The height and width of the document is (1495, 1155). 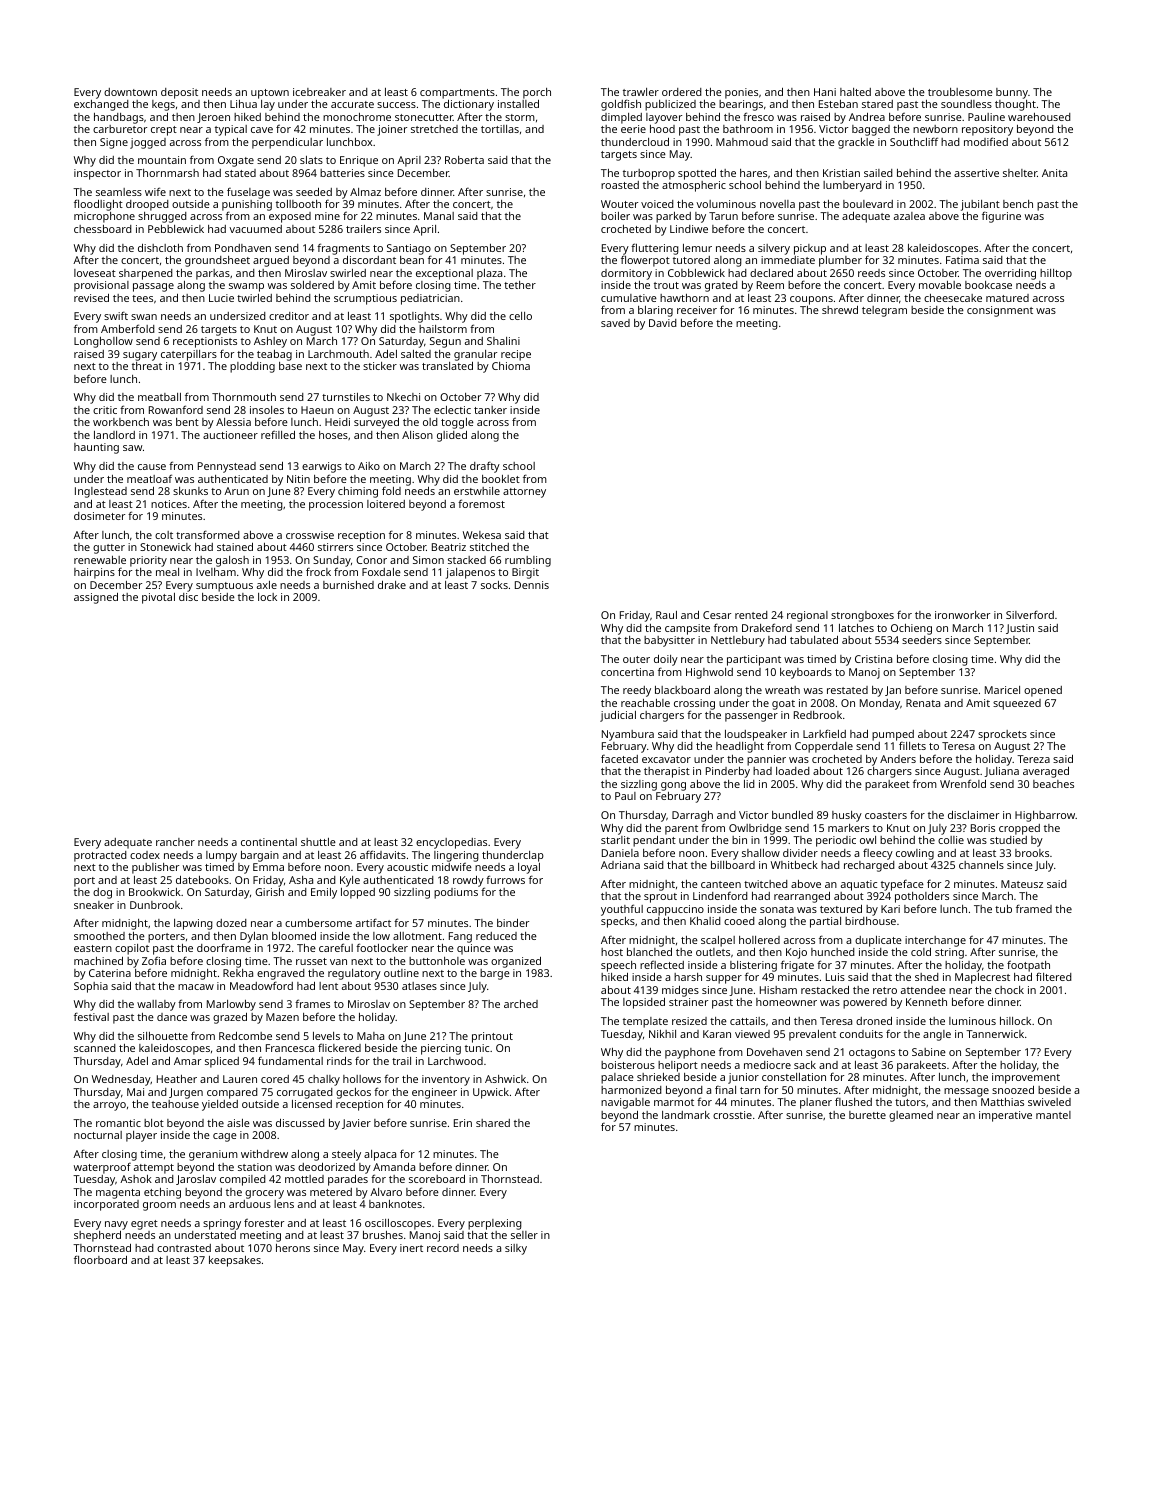 I want to click on sailed, so click(x=878, y=173).
